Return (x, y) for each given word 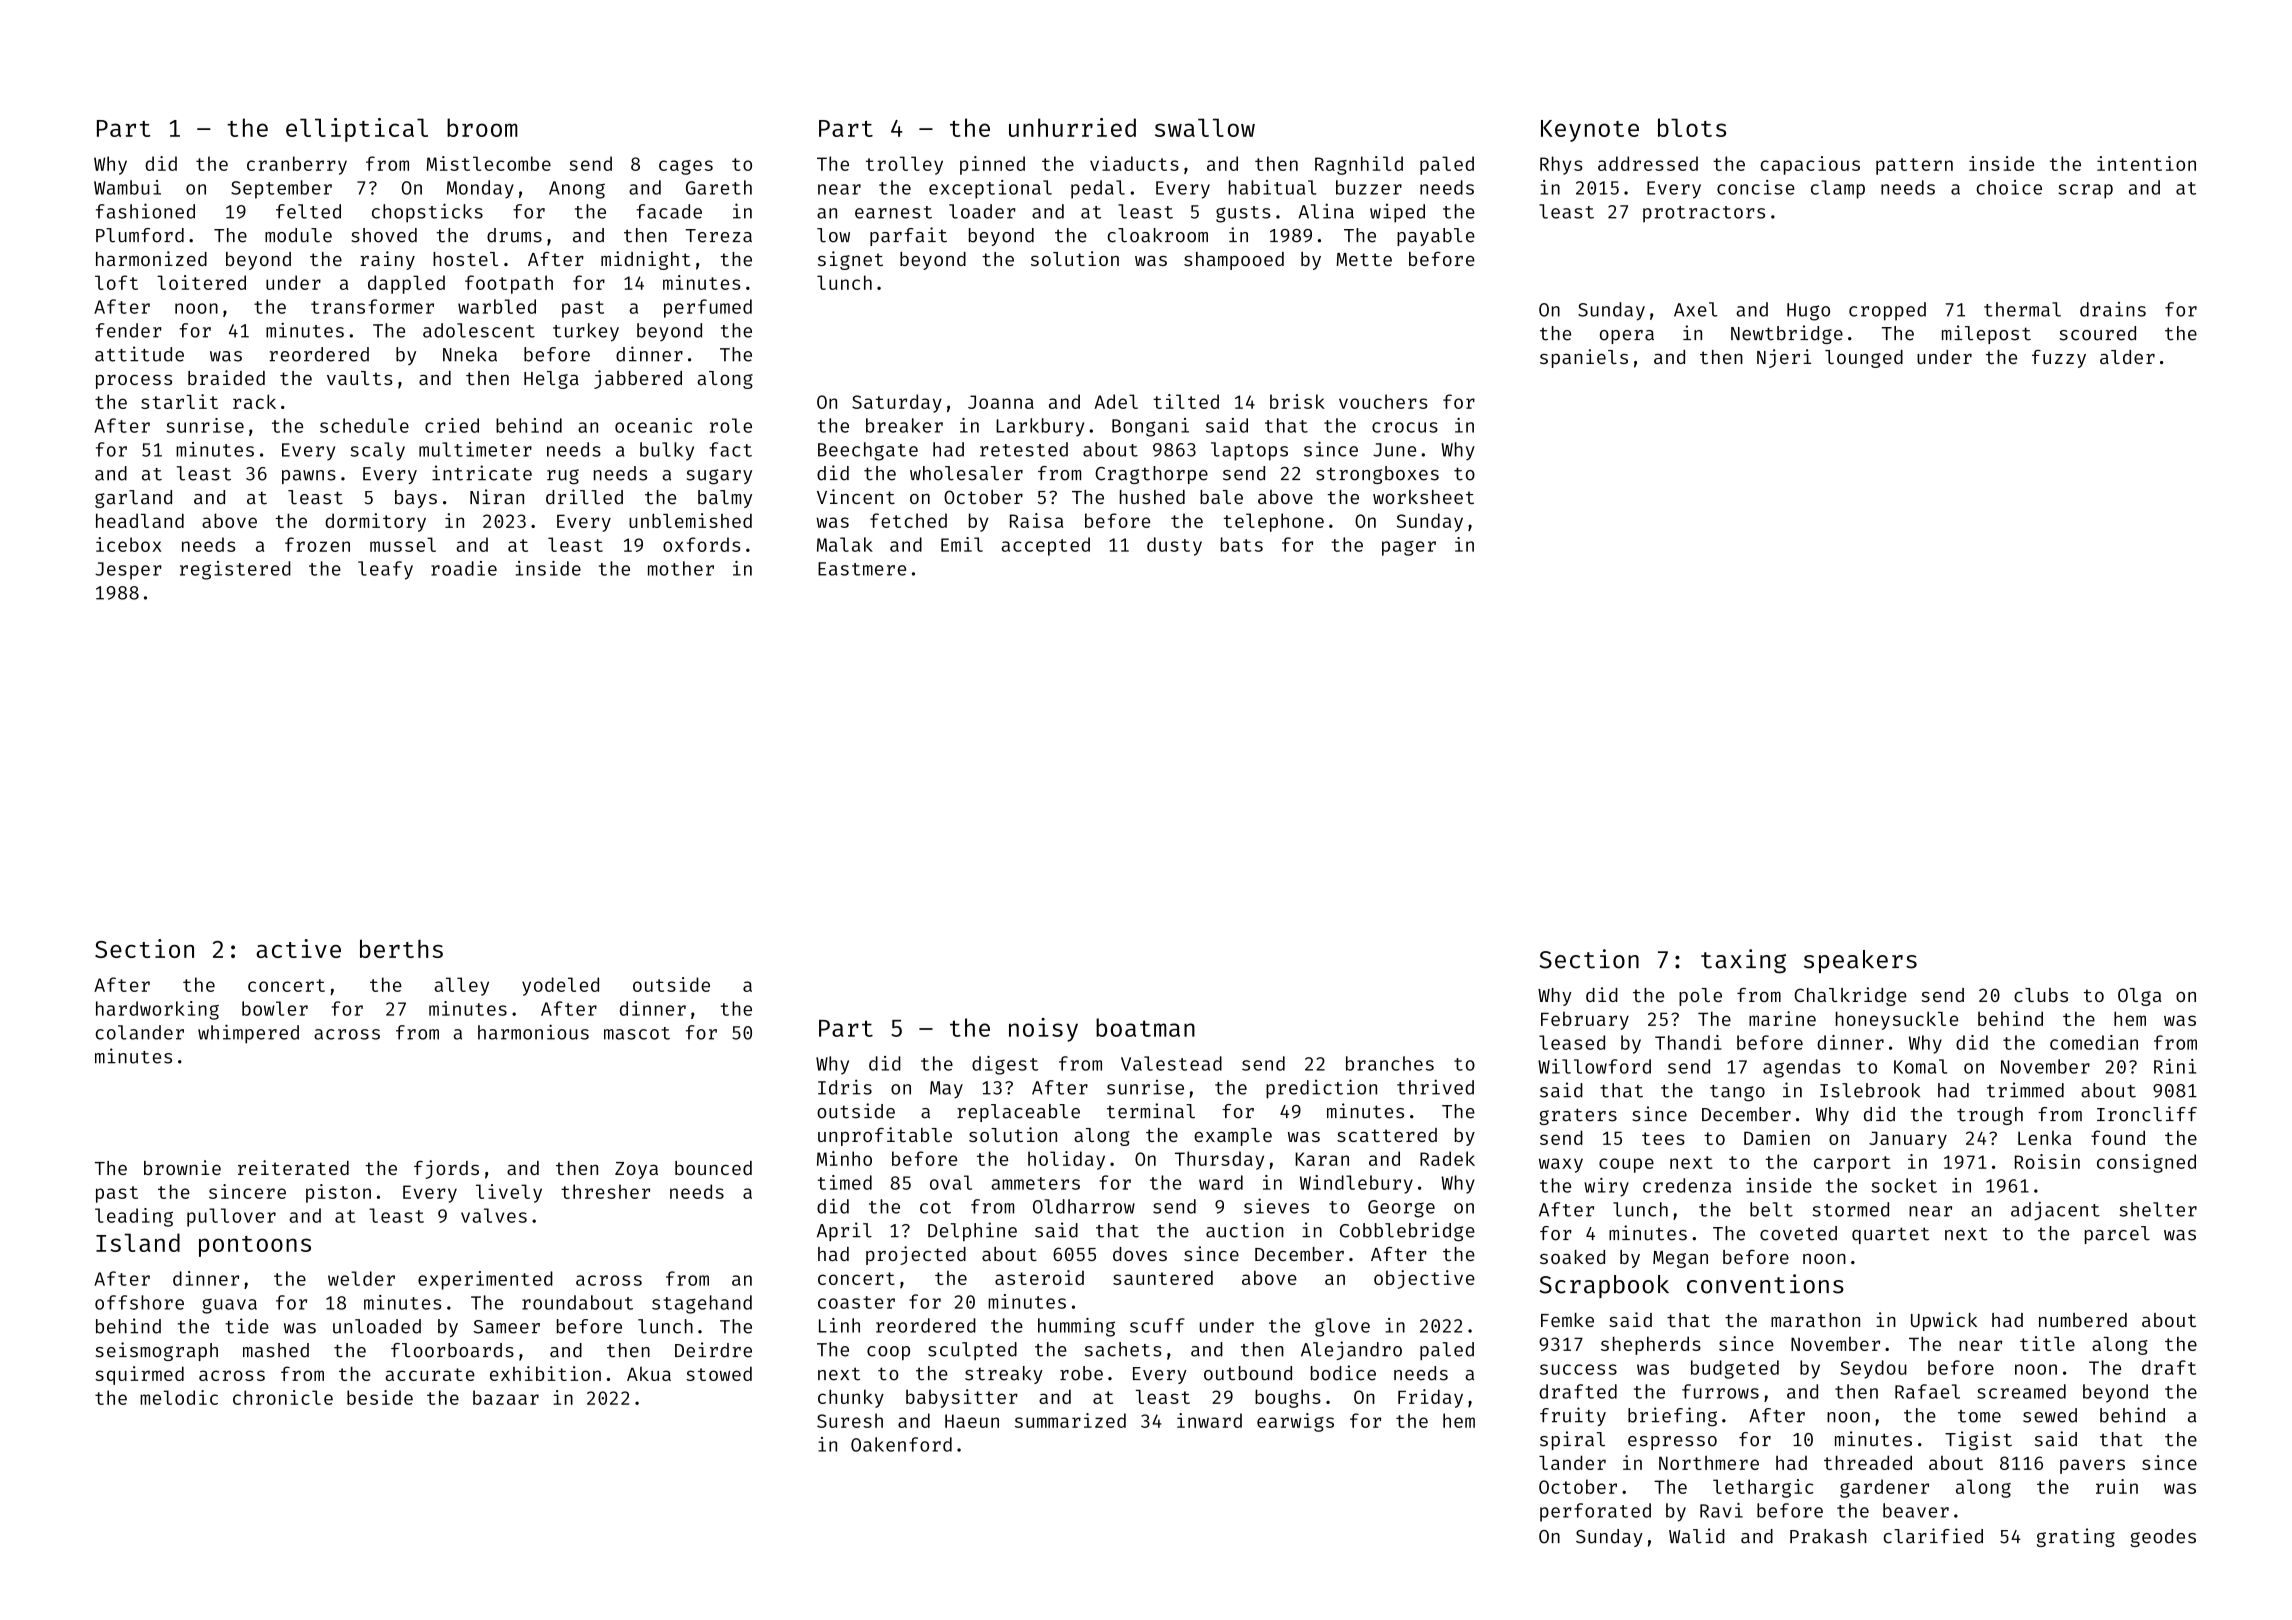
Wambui (127, 187)
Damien (1777, 1137)
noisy (1043, 1030)
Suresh (850, 1420)
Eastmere (862, 569)
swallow (1205, 127)
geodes (2163, 1538)
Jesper (128, 571)
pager (1409, 548)
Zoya (636, 1170)
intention (2146, 163)
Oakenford (901, 1444)
